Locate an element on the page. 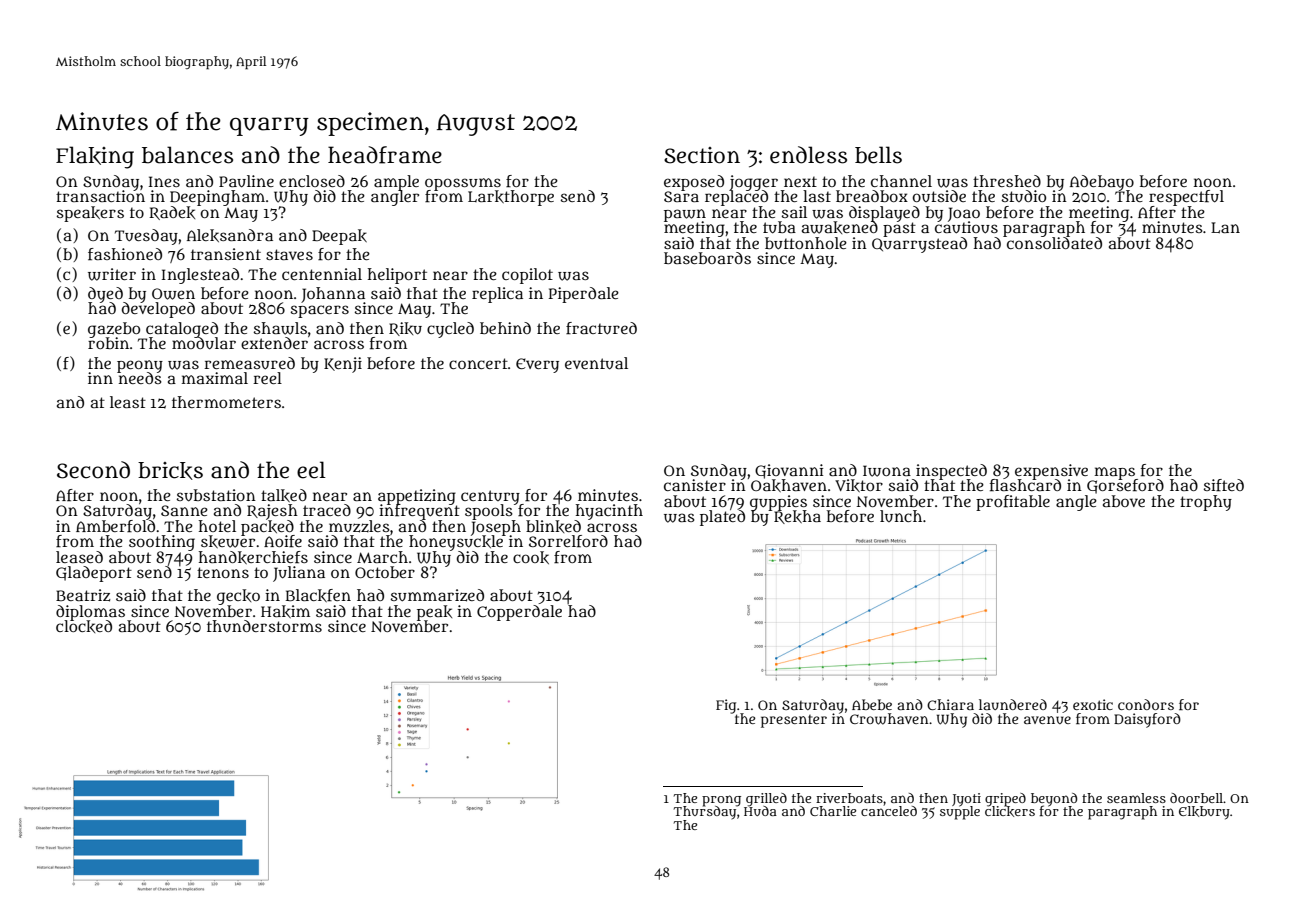 This document has height=924, width=1308. Kenji is located at coordinates (343, 365).
